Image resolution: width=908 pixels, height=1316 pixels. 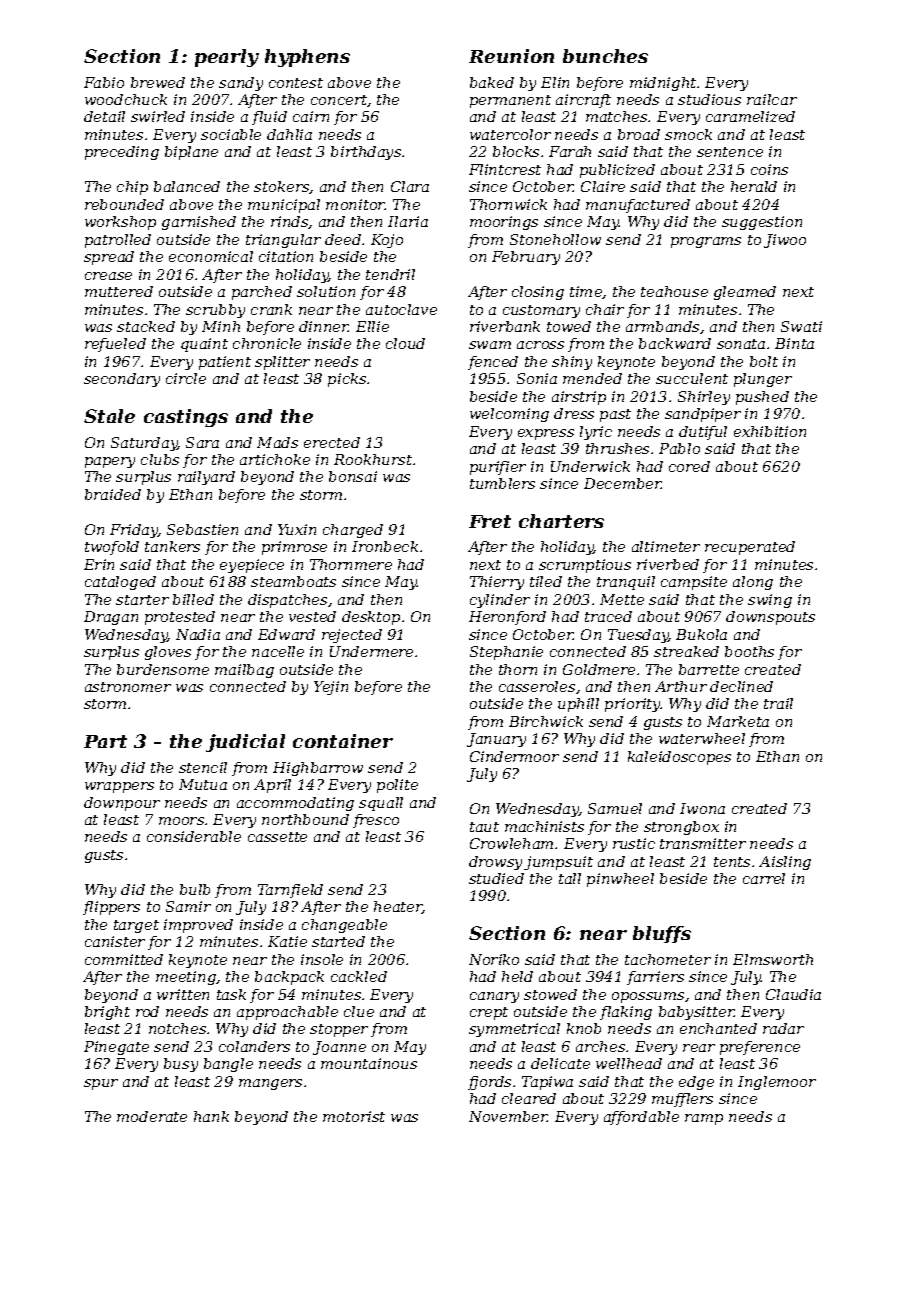 What do you see at coordinates (489, 1083) in the screenshot?
I see `fjords` at bounding box center [489, 1083].
